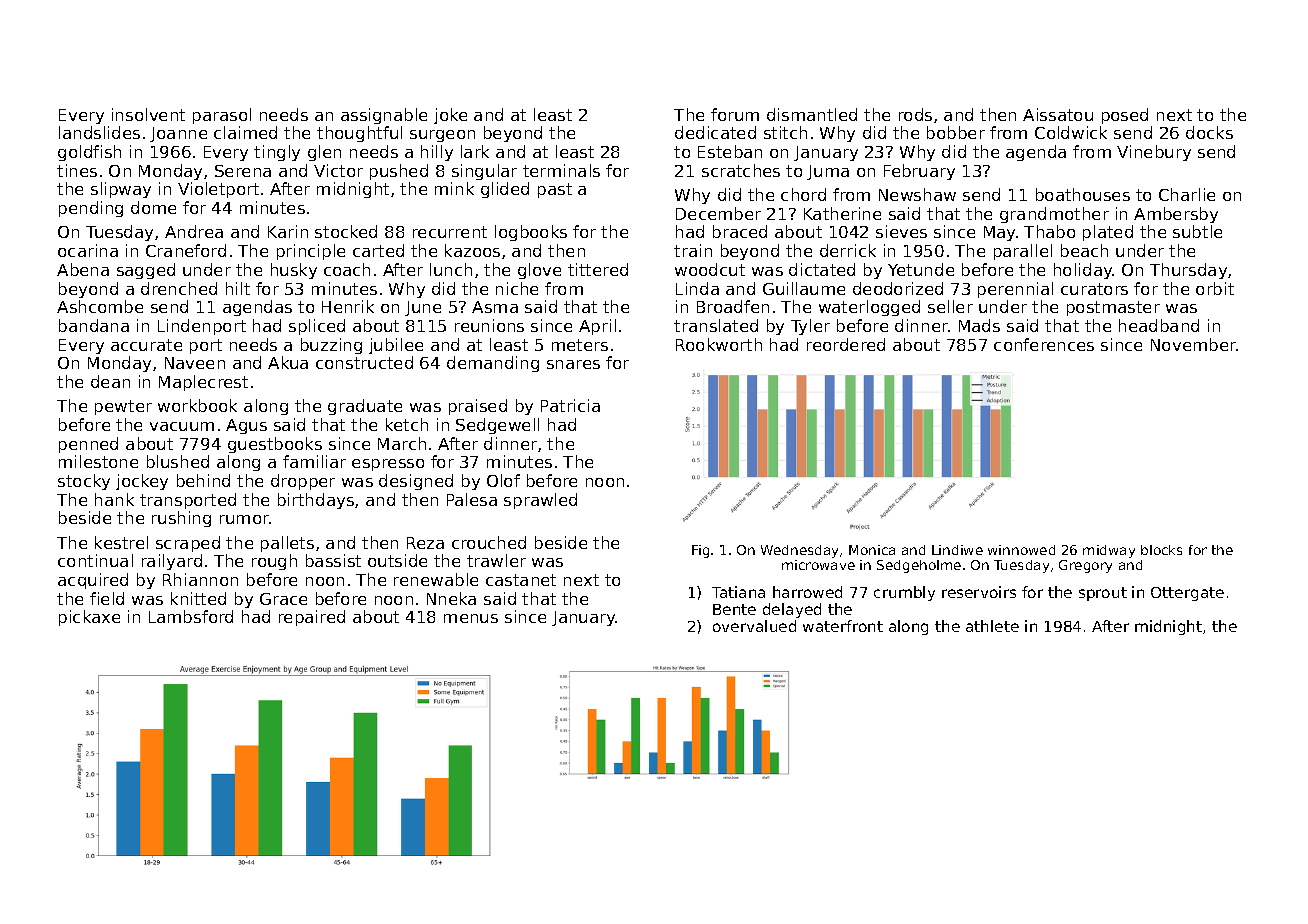  Describe the element at coordinates (503, 480) in the image. I see `Olof` at that location.
